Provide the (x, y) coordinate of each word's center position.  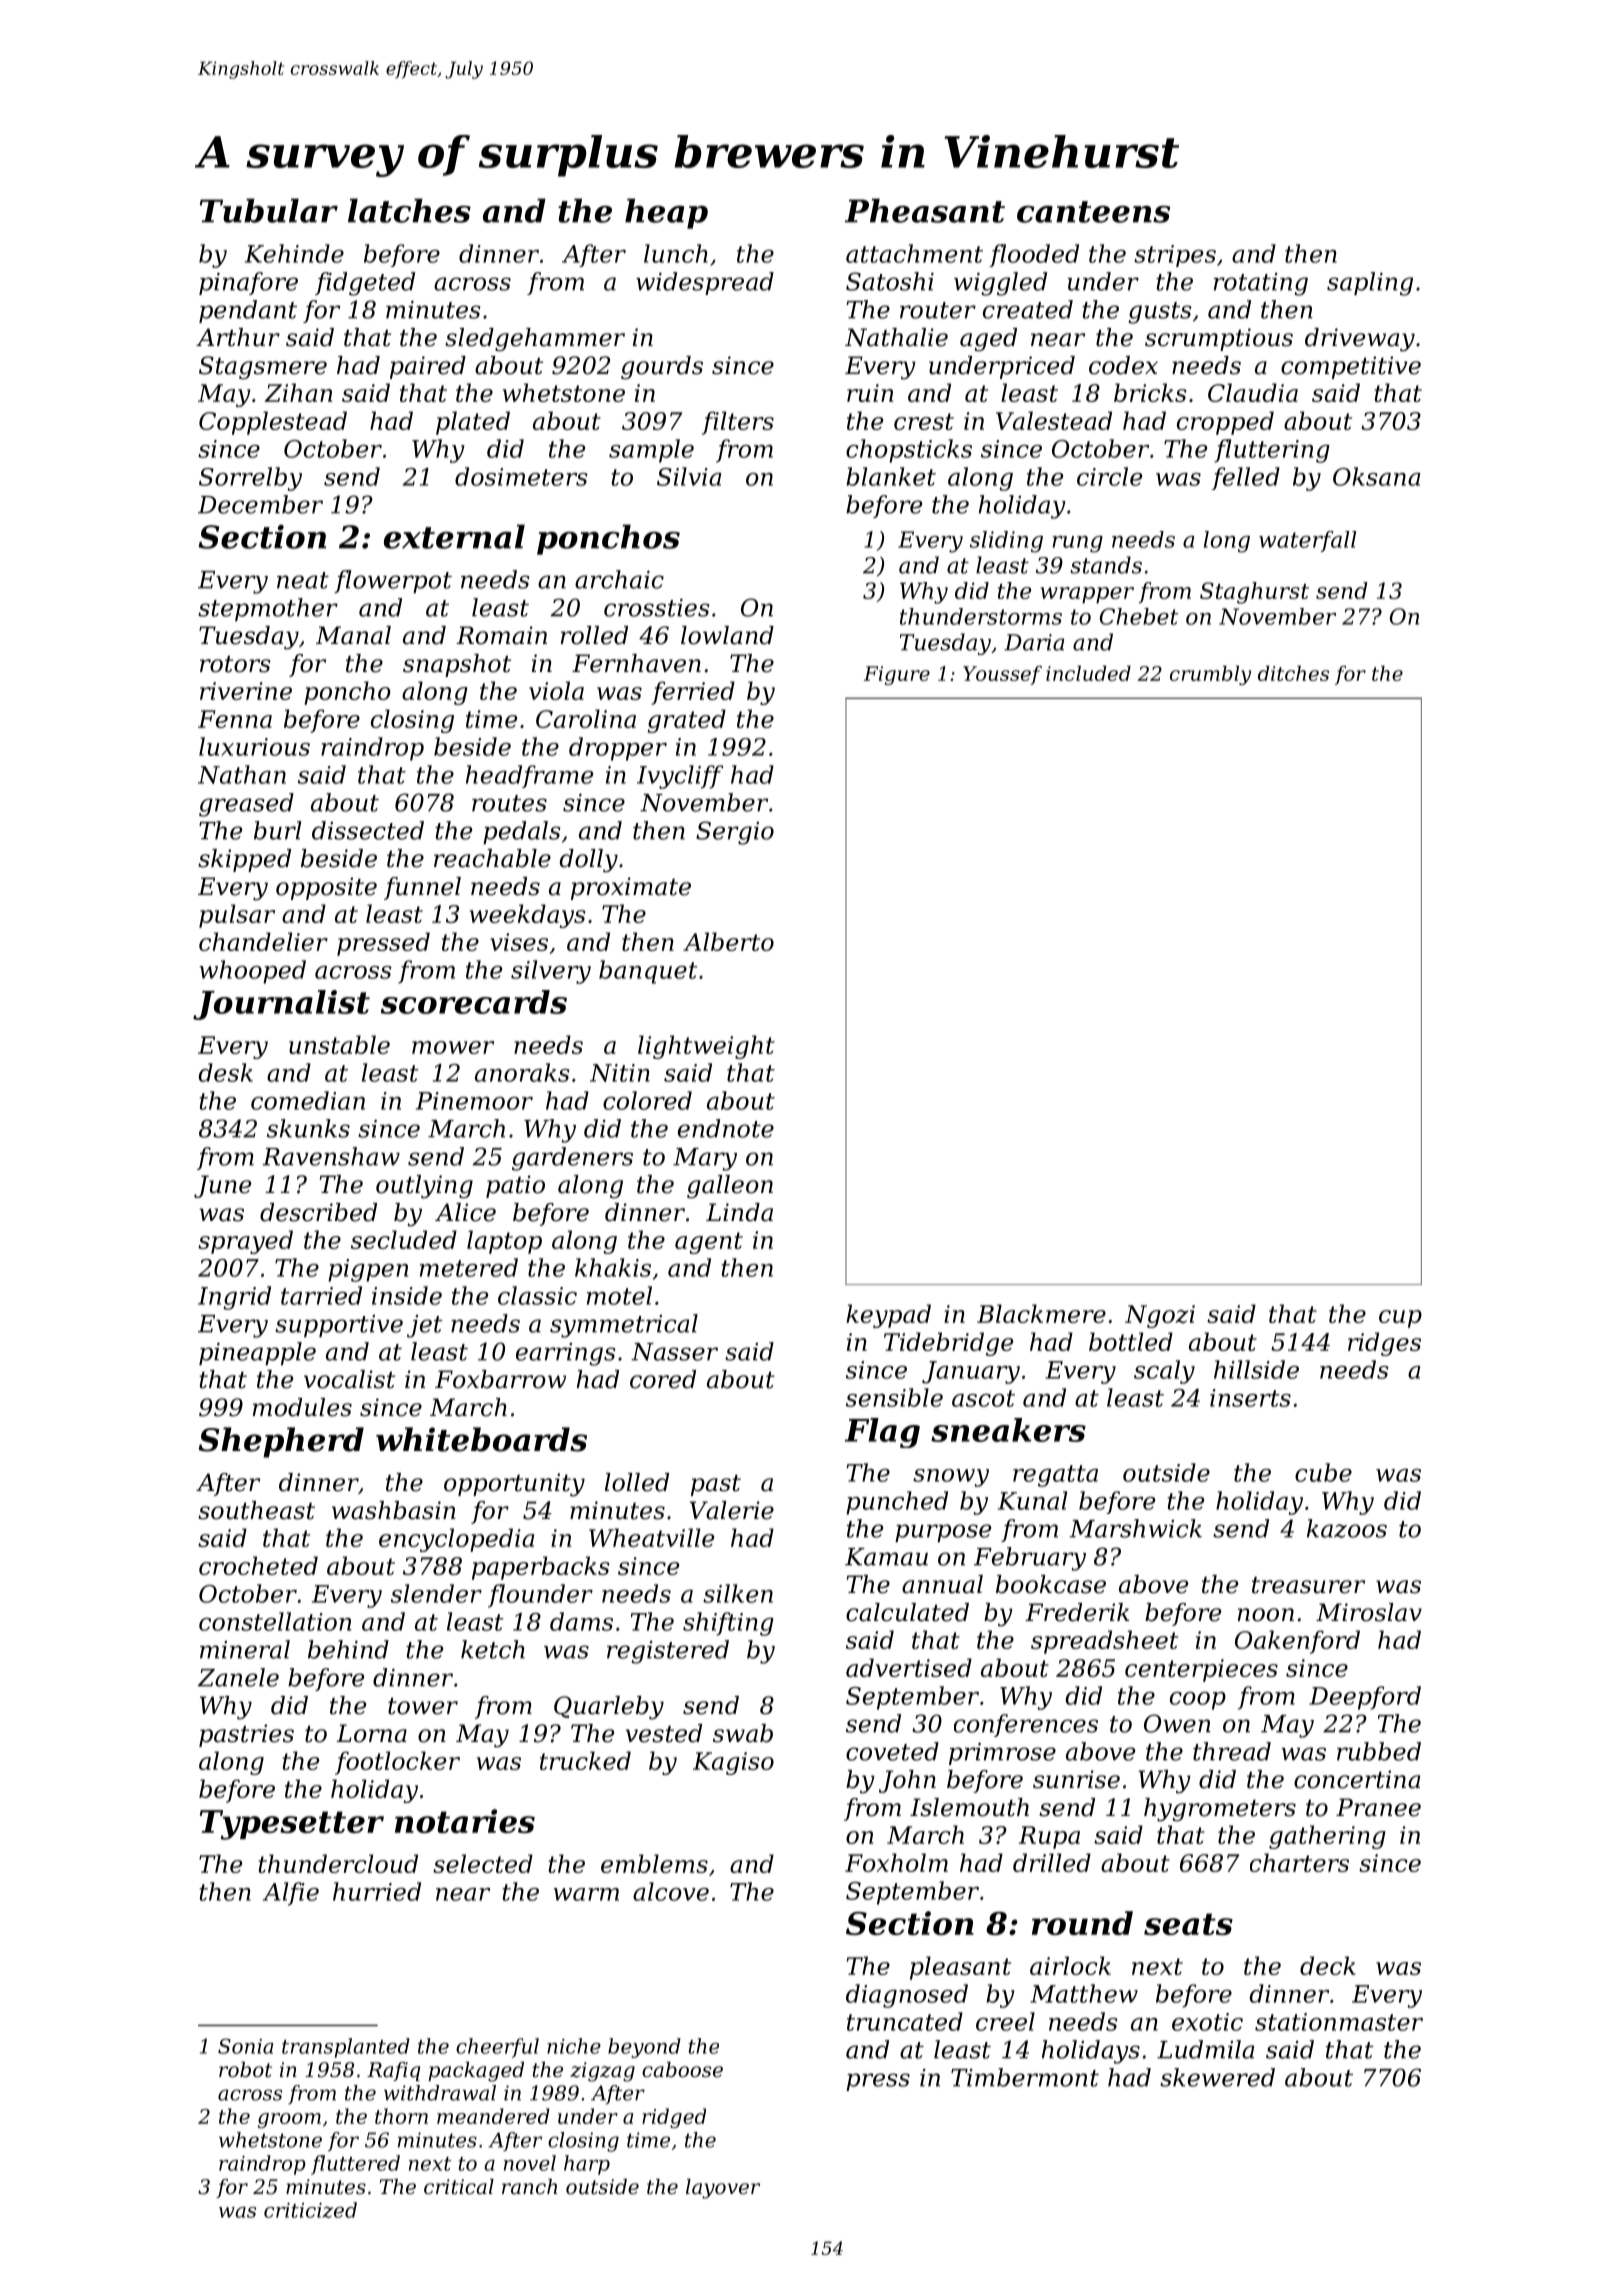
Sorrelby (250, 479)
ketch (493, 1649)
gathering (1327, 1837)
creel (1005, 2021)
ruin (870, 393)
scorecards (474, 1002)
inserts (1250, 1398)
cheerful (497, 2048)
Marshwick (1136, 1528)
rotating (1261, 284)
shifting (728, 1624)
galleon (730, 1187)
